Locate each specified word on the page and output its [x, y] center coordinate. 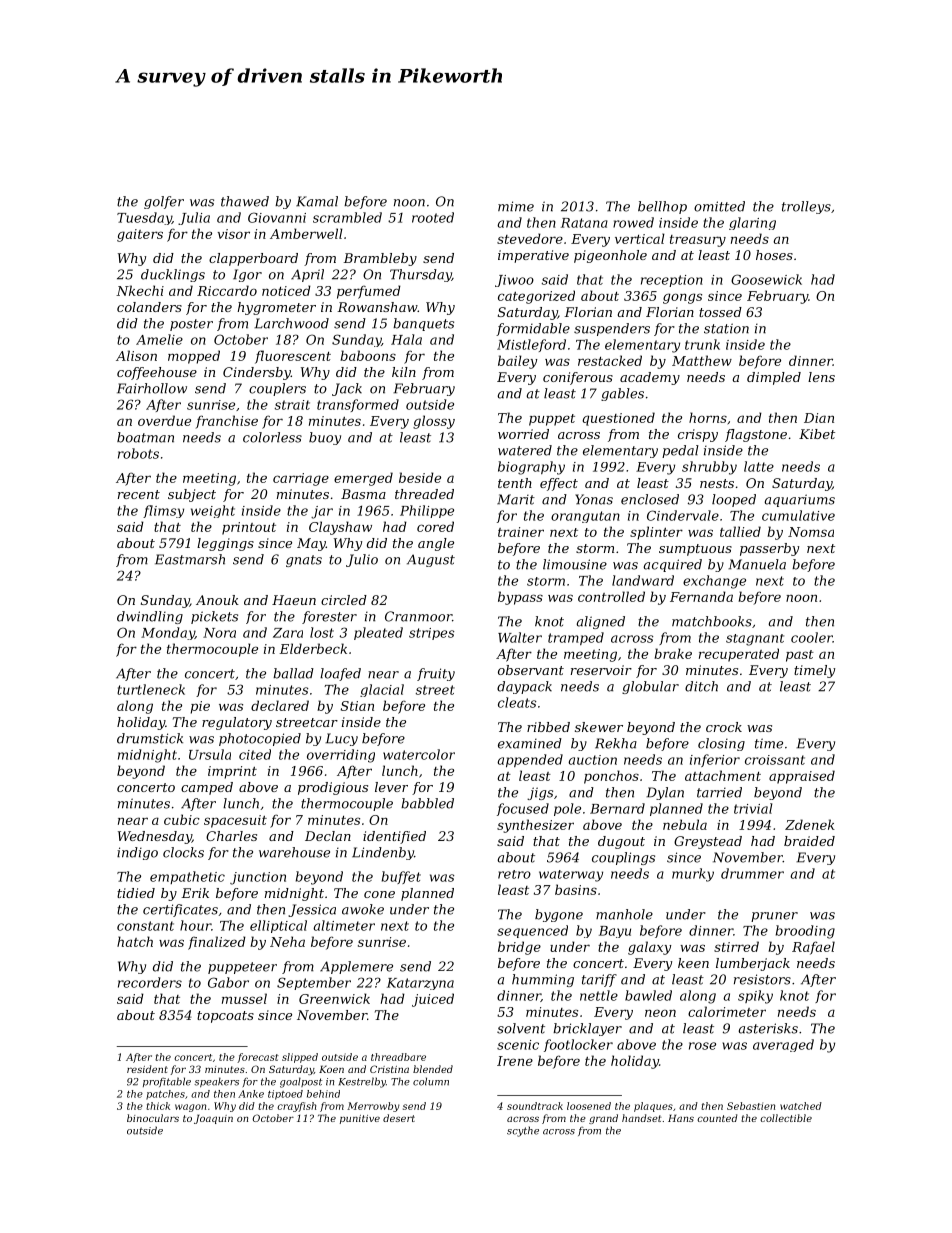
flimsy [163, 511]
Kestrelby [362, 1082]
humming [543, 980]
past [800, 656]
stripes [431, 634]
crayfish [296, 1107]
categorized [536, 297]
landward [643, 580]
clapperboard [253, 259]
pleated [378, 633]
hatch [135, 941]
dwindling [150, 617]
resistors [762, 979]
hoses [774, 255]
